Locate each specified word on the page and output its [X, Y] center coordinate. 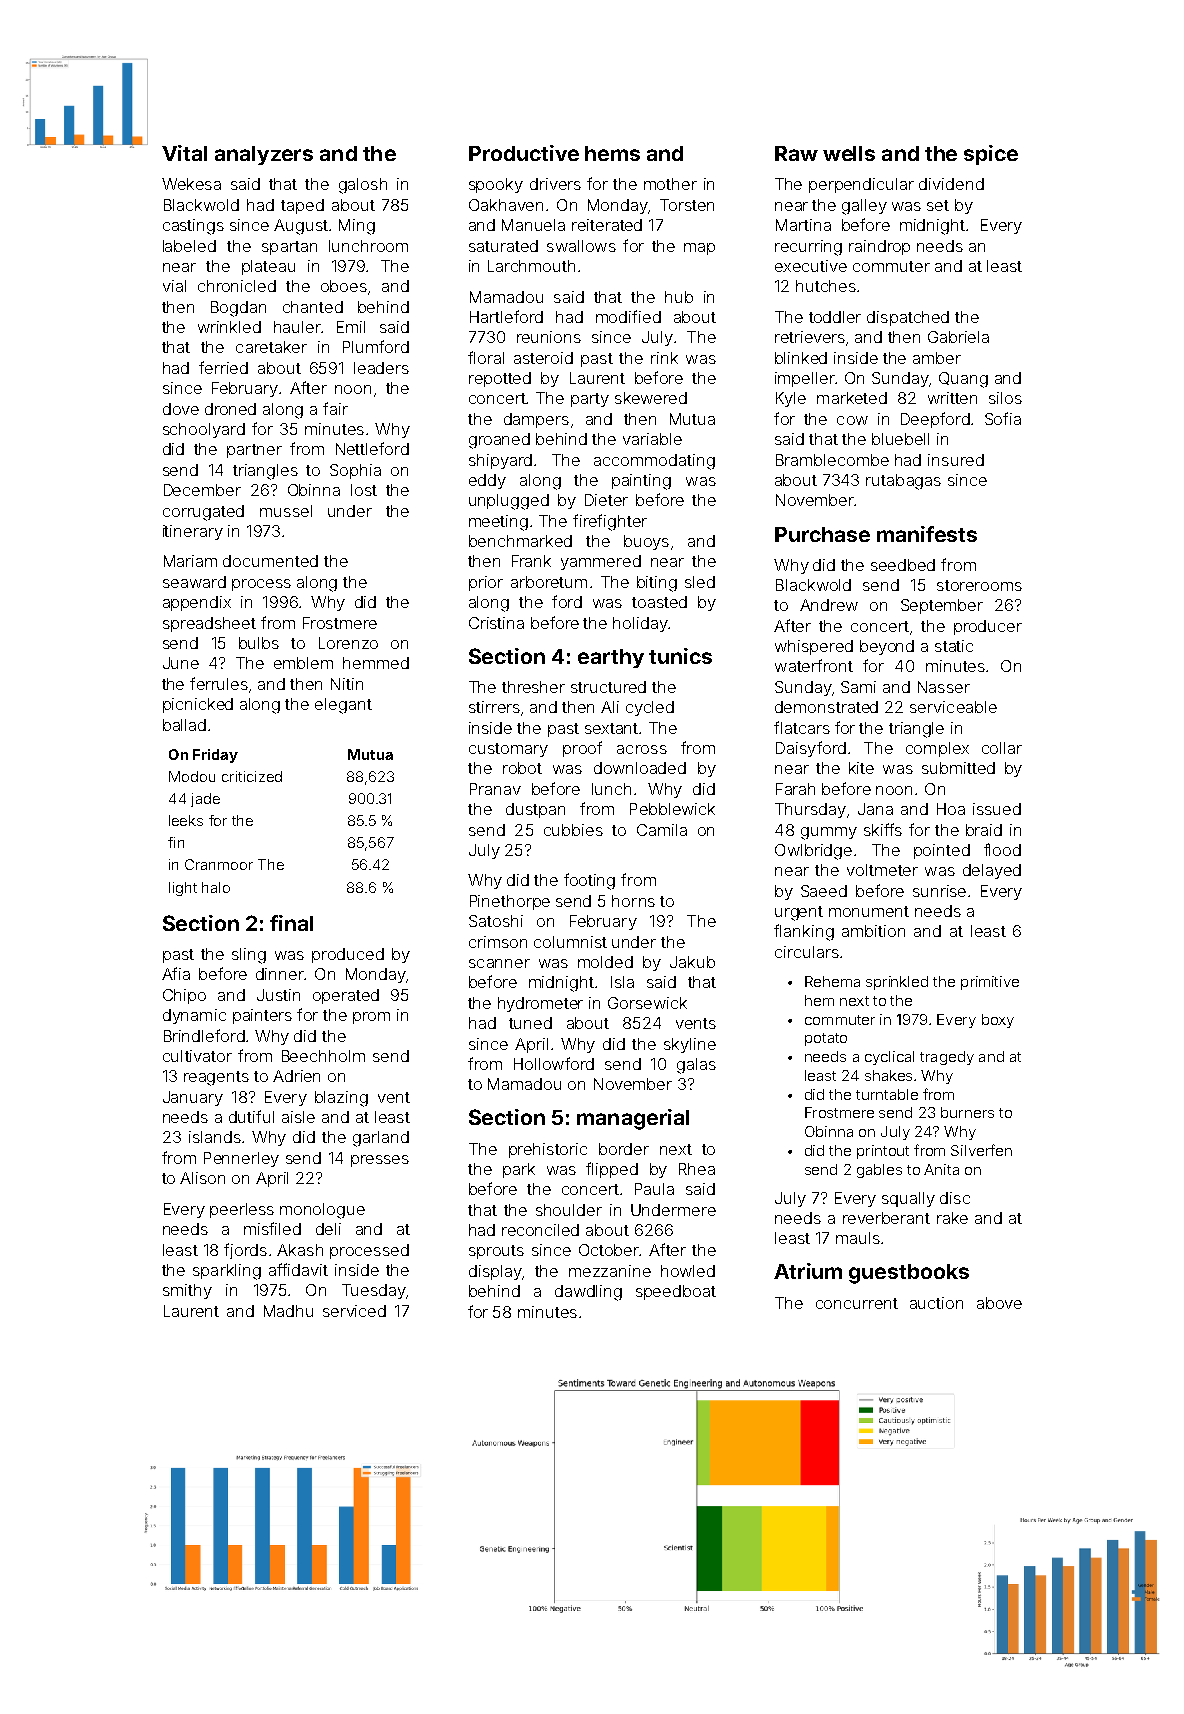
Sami [858, 687]
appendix [197, 603]
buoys [646, 542]
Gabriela [958, 337]
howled [688, 1271]
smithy [187, 1291]
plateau [268, 267]
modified [628, 316]
